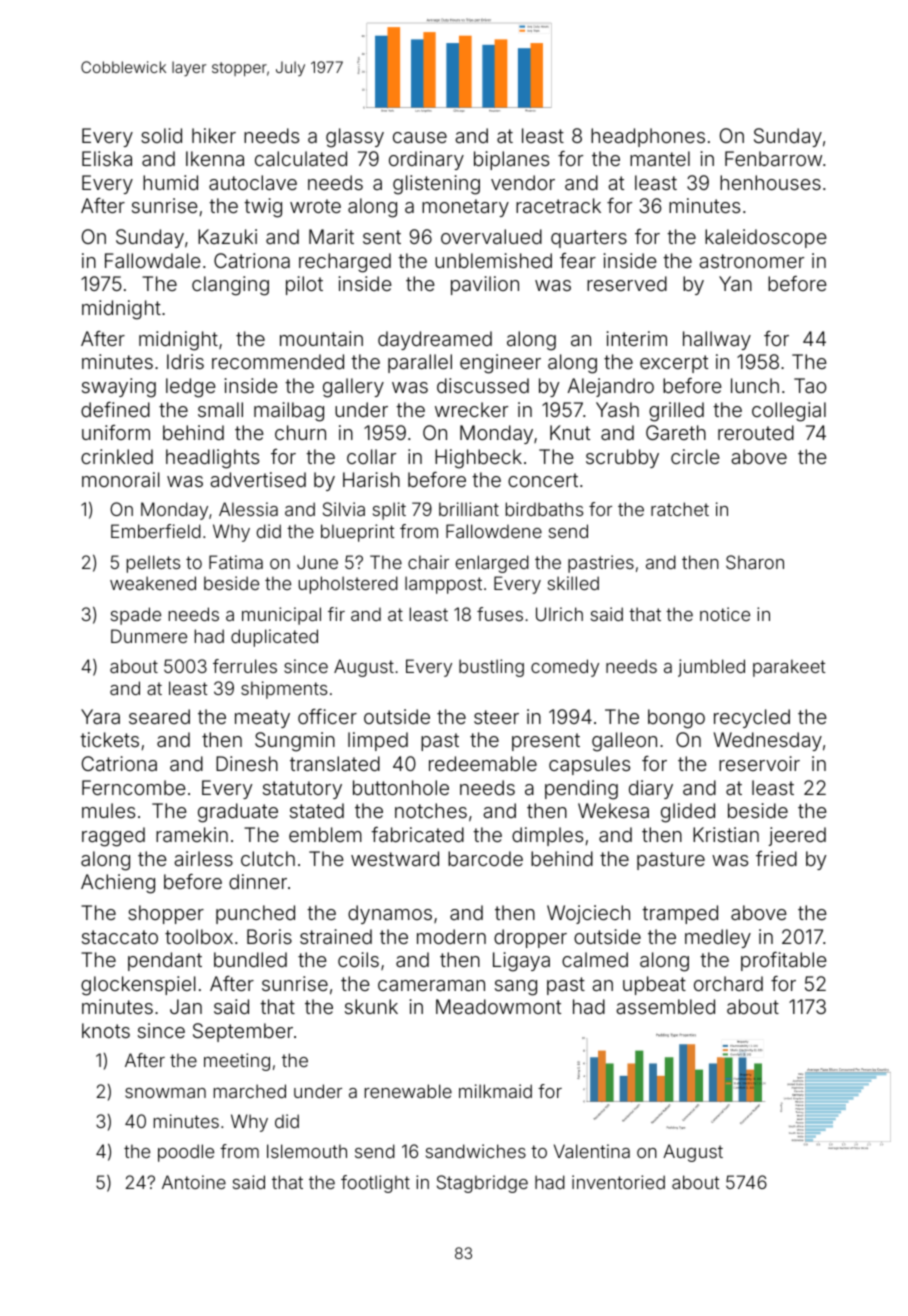 The height and width of the image is (1316, 908). What do you see at coordinates (194, 1182) in the image?
I see `Antoine` at bounding box center [194, 1182].
